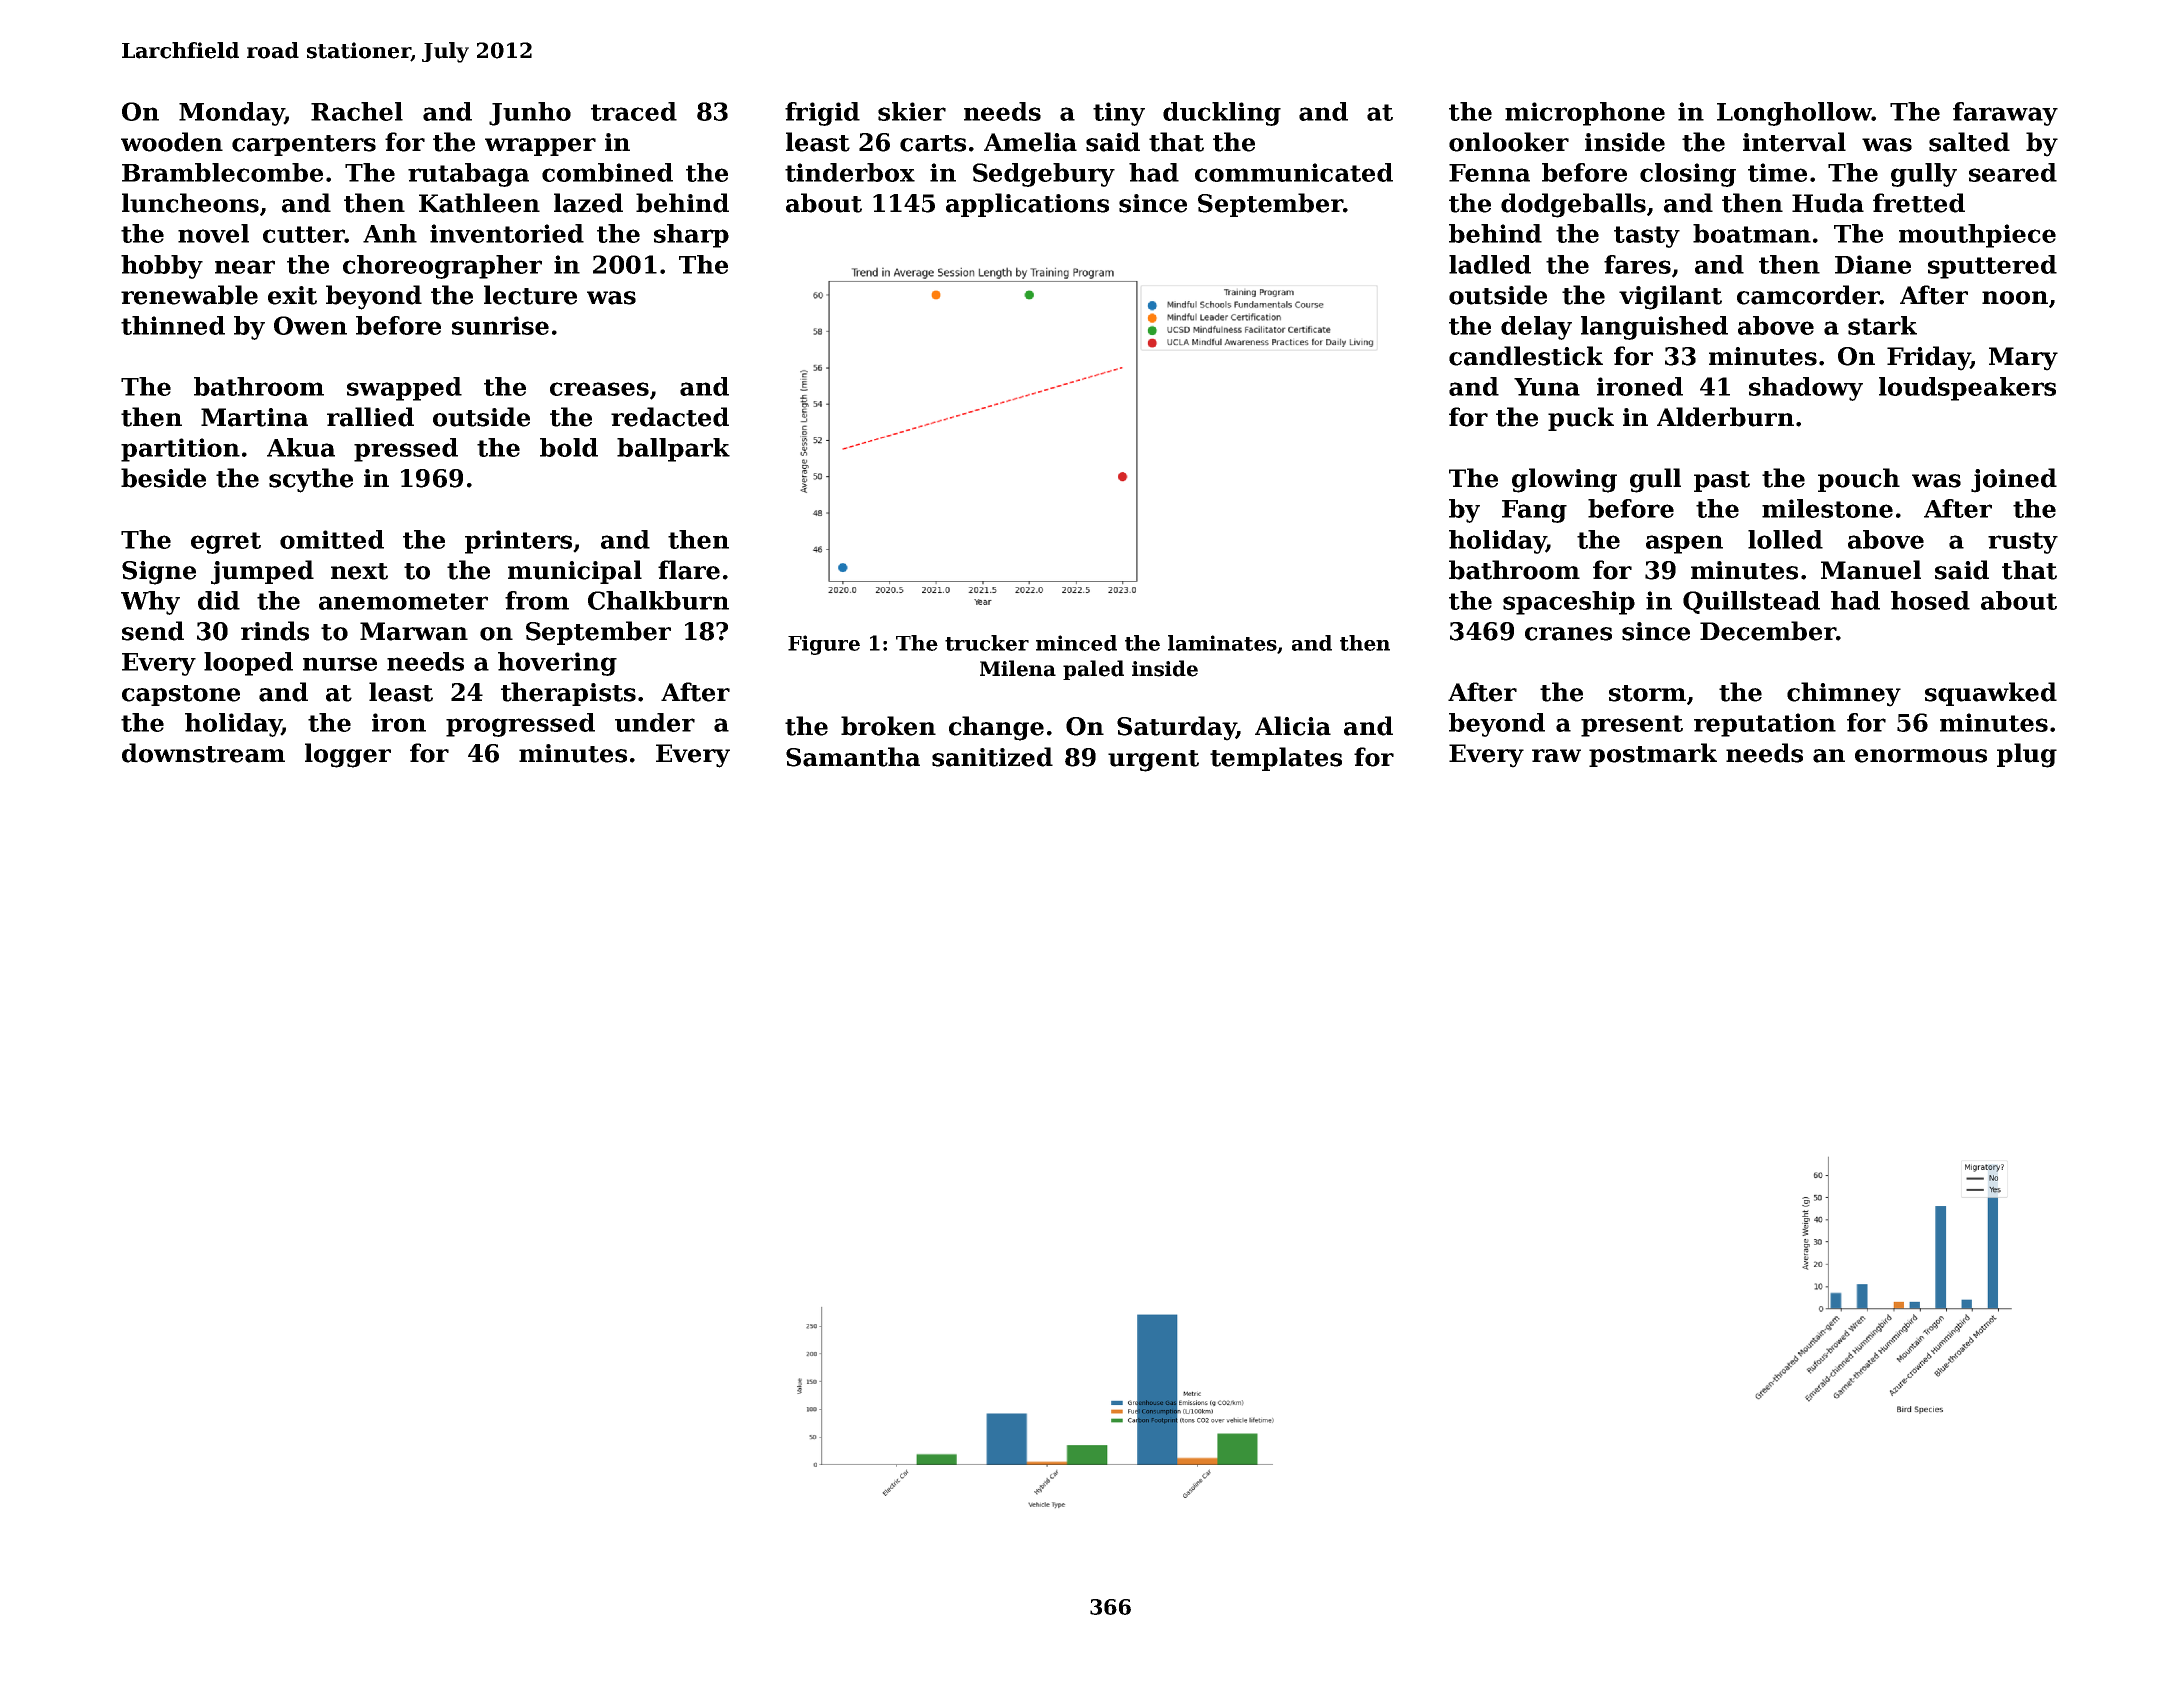  Describe the element at coordinates (689, 570) in the screenshot. I see `flare` at that location.
